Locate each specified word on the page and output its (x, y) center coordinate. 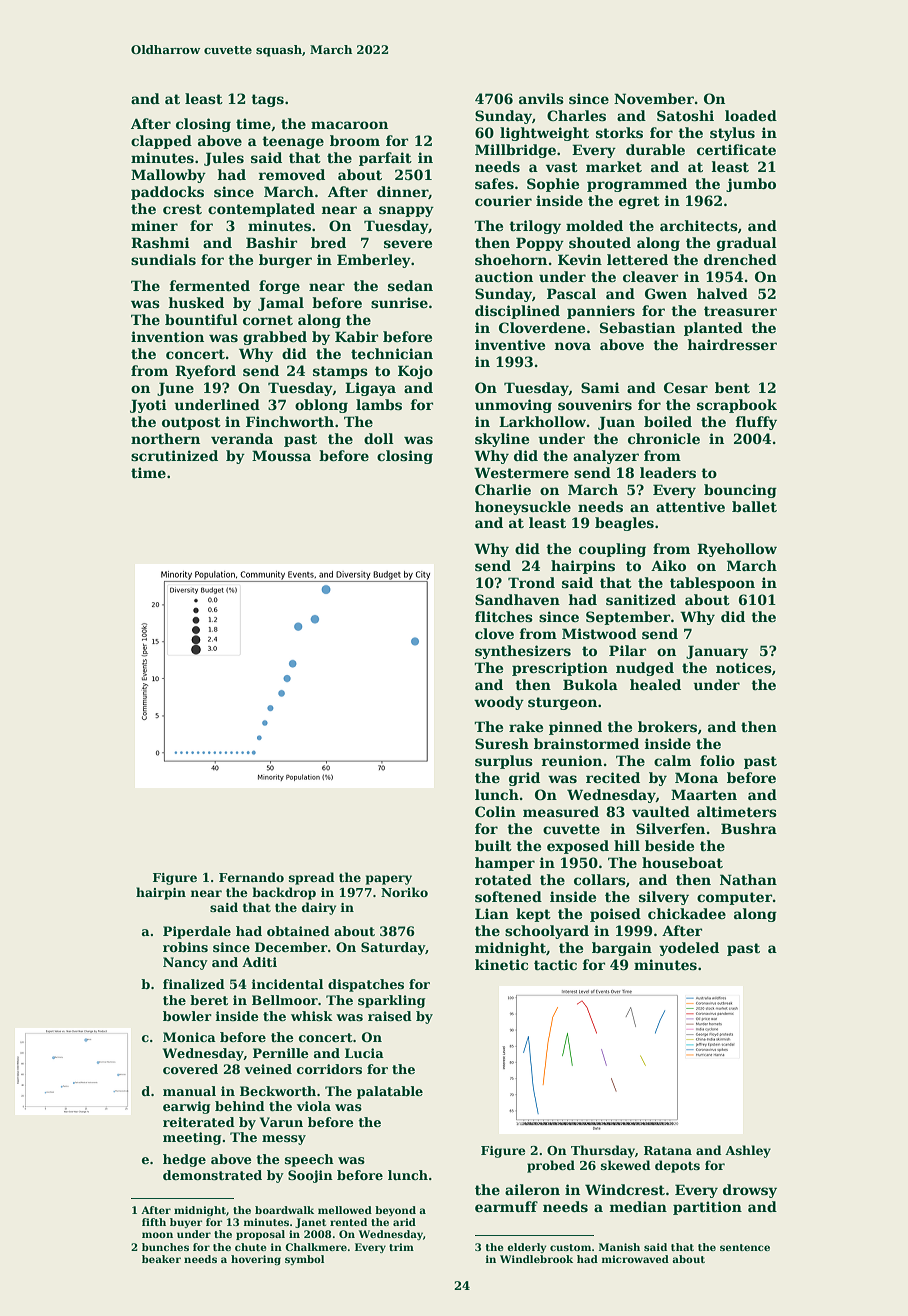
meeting (192, 1138)
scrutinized (174, 455)
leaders (668, 472)
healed (655, 684)
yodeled (689, 949)
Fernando (251, 877)
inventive (510, 344)
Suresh (502, 743)
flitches (504, 616)
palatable (390, 1092)
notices (744, 667)
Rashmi (160, 242)
